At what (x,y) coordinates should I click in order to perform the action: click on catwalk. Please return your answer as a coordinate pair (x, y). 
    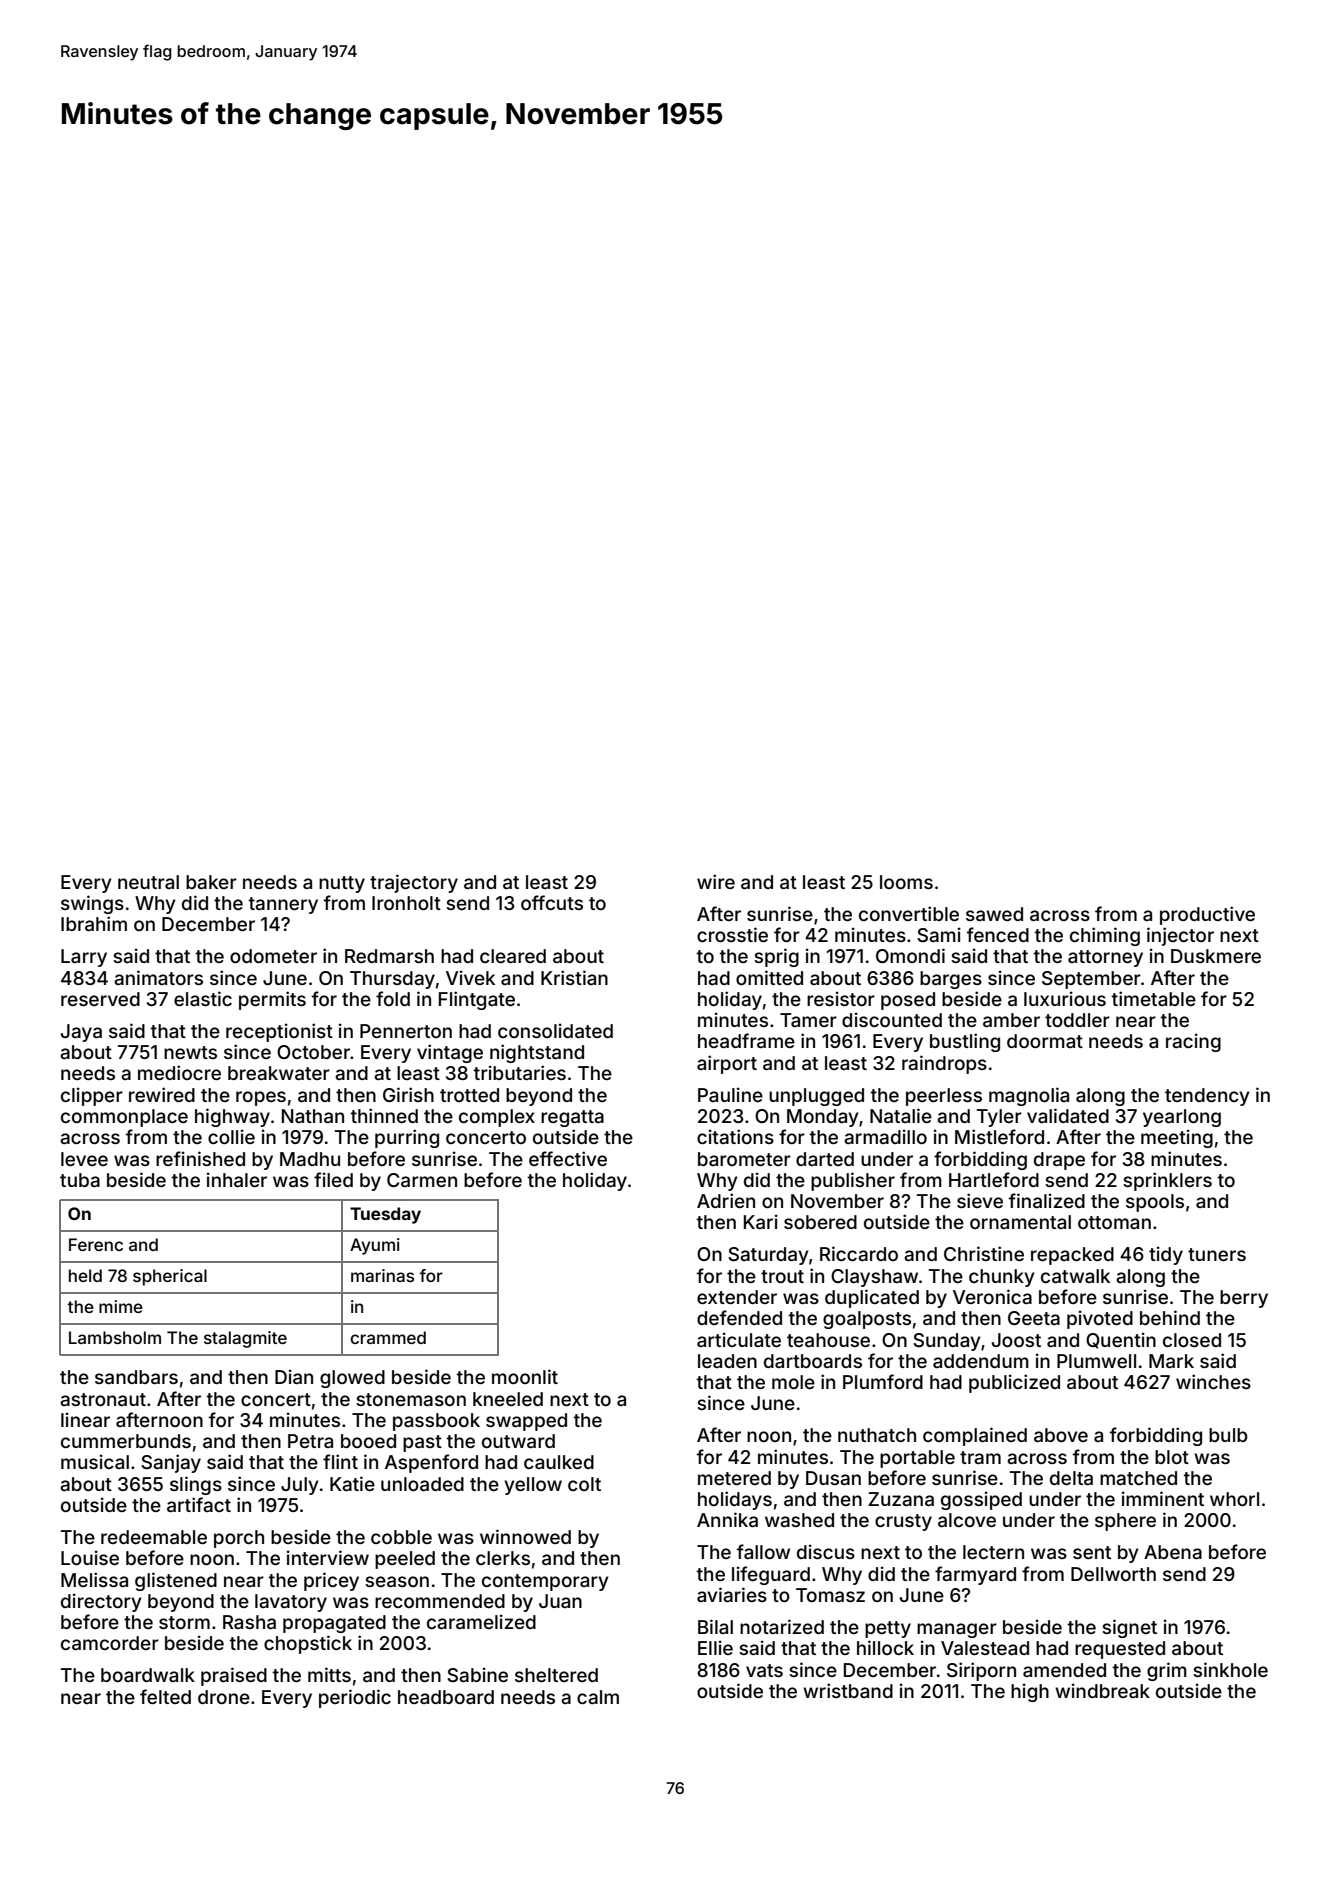
    Looking at the image, I should click on (1075, 1276).
